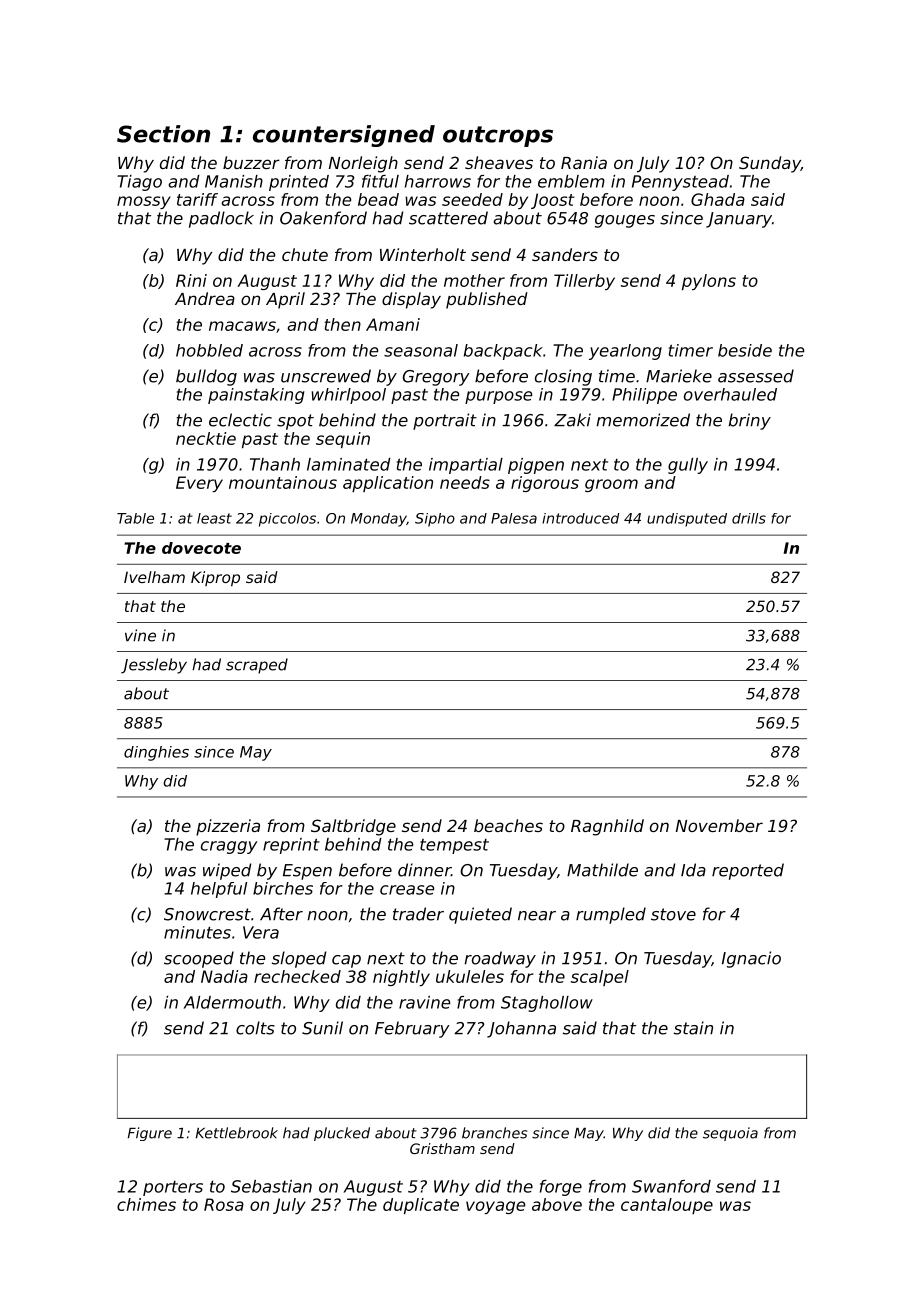  What do you see at coordinates (163, 134) in the image?
I see `Section` at bounding box center [163, 134].
